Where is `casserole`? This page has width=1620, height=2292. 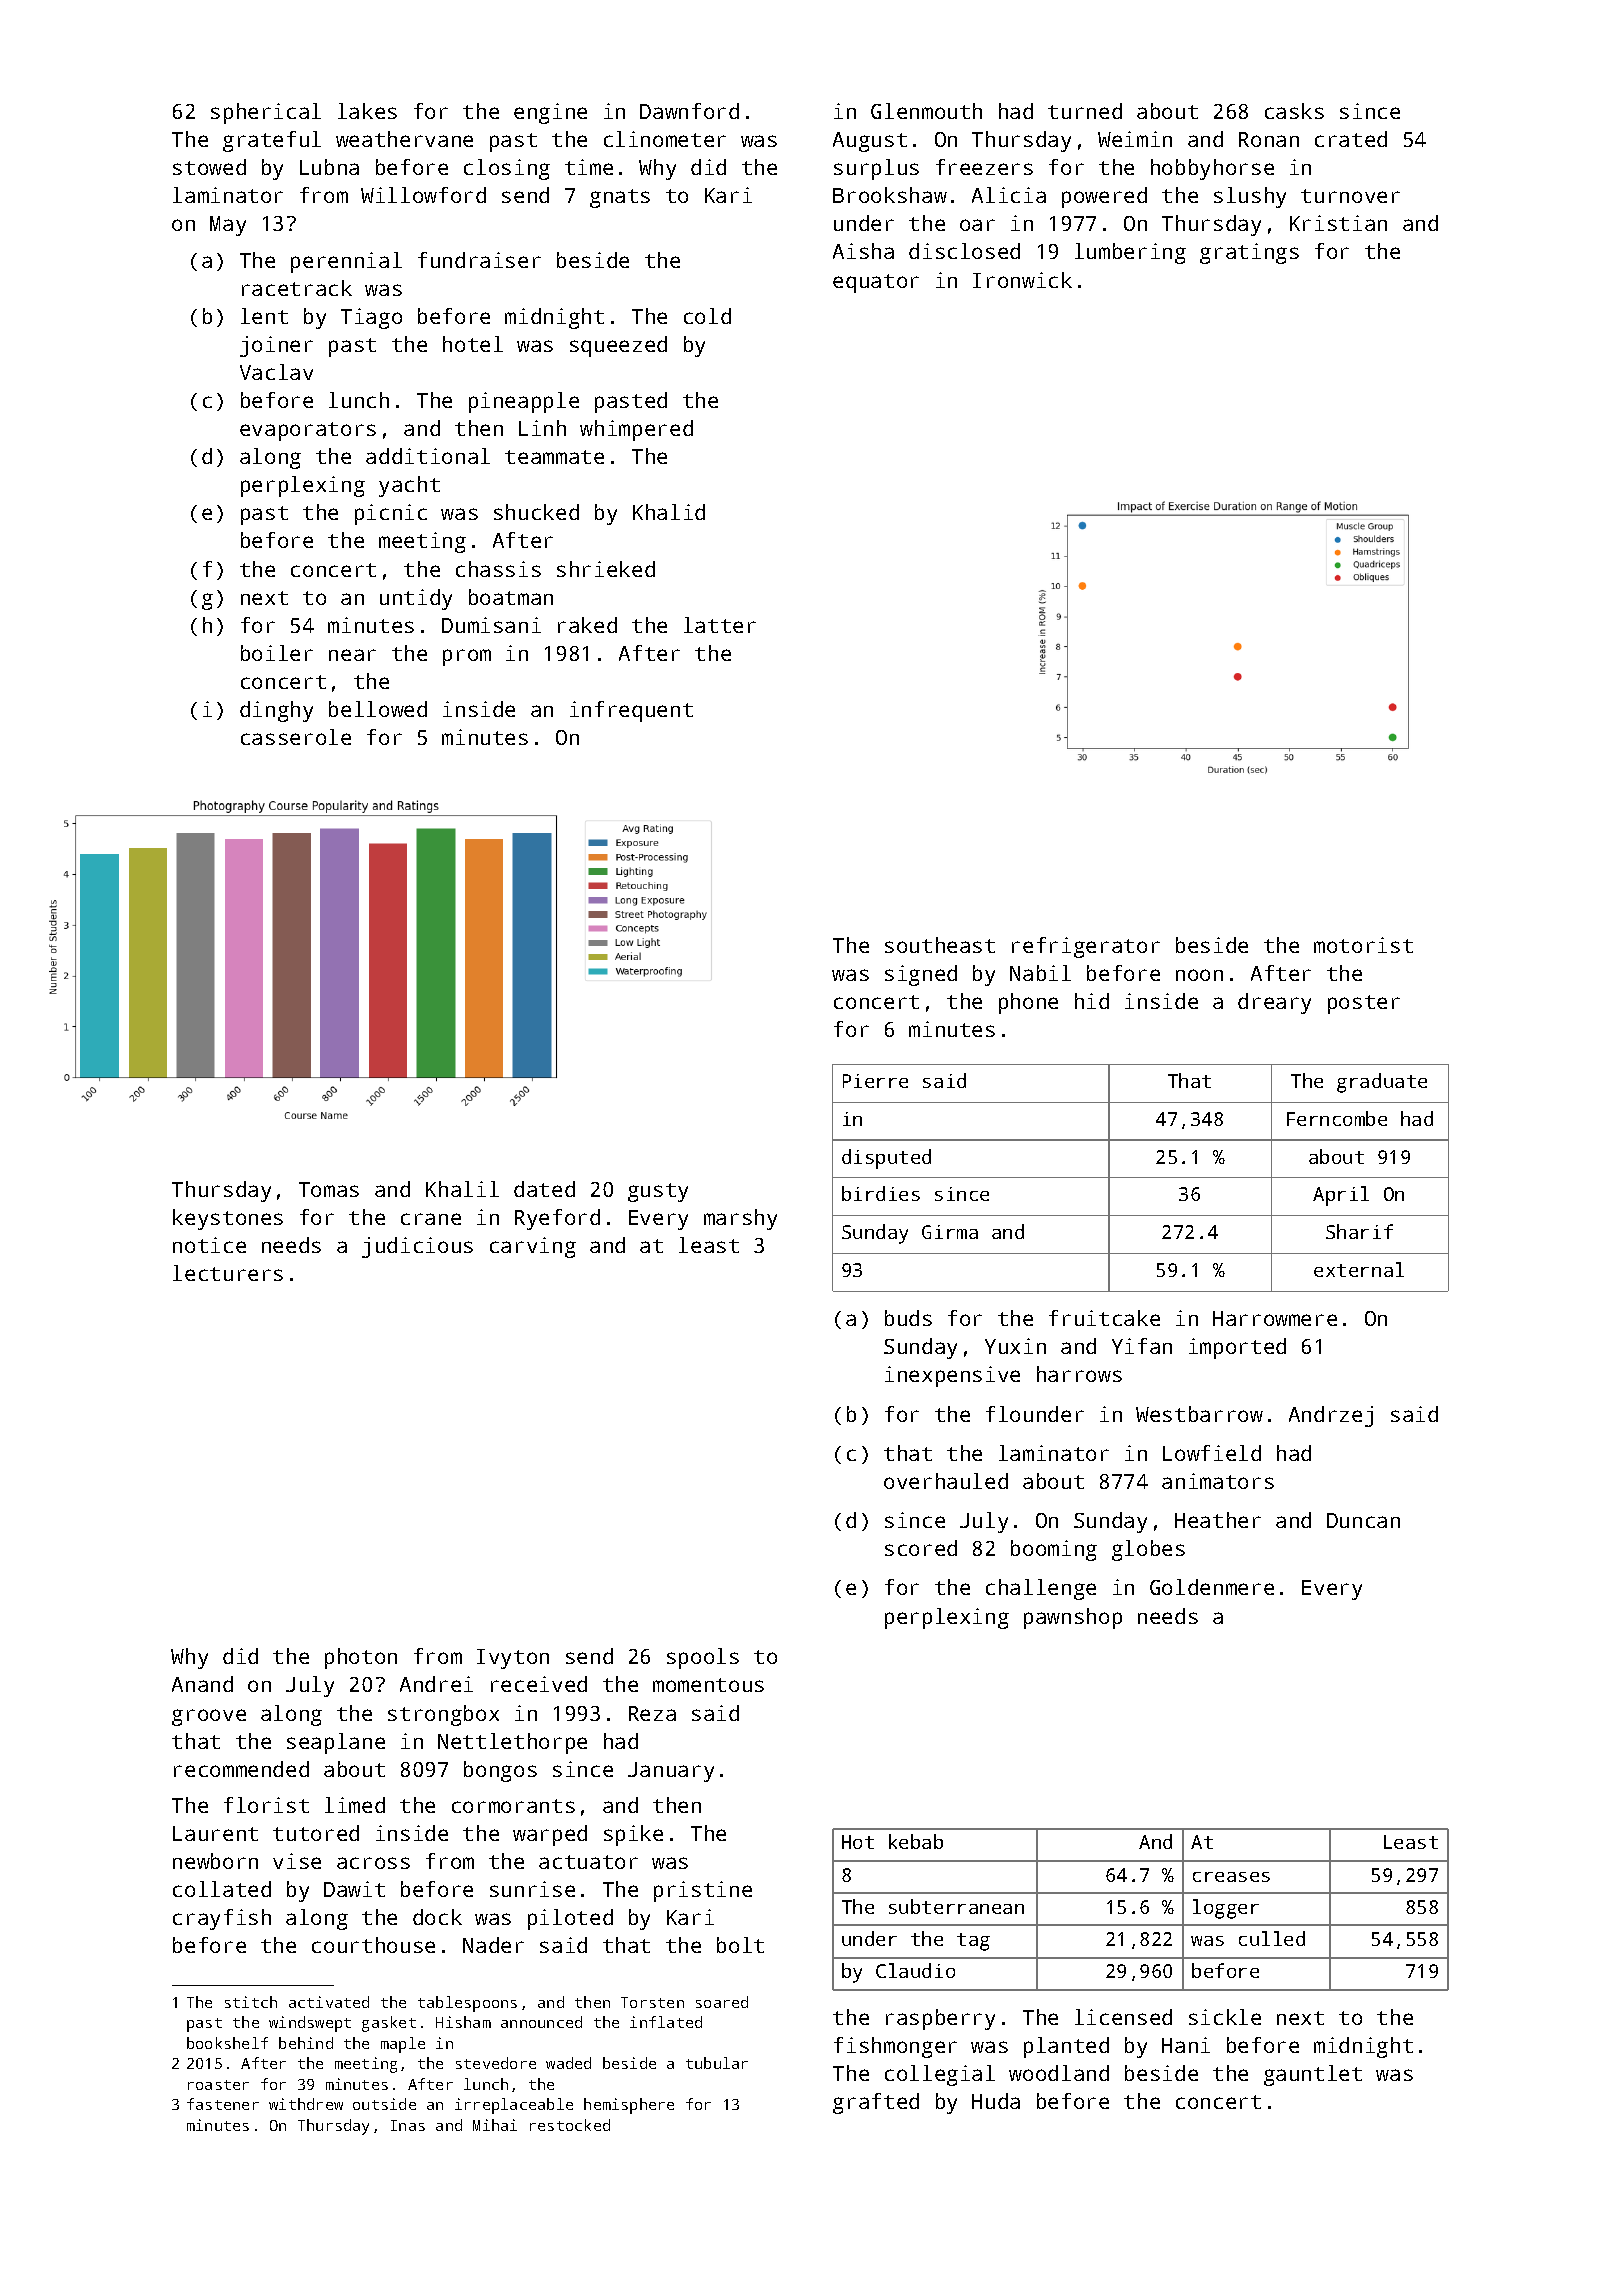 casserole is located at coordinates (296, 737).
